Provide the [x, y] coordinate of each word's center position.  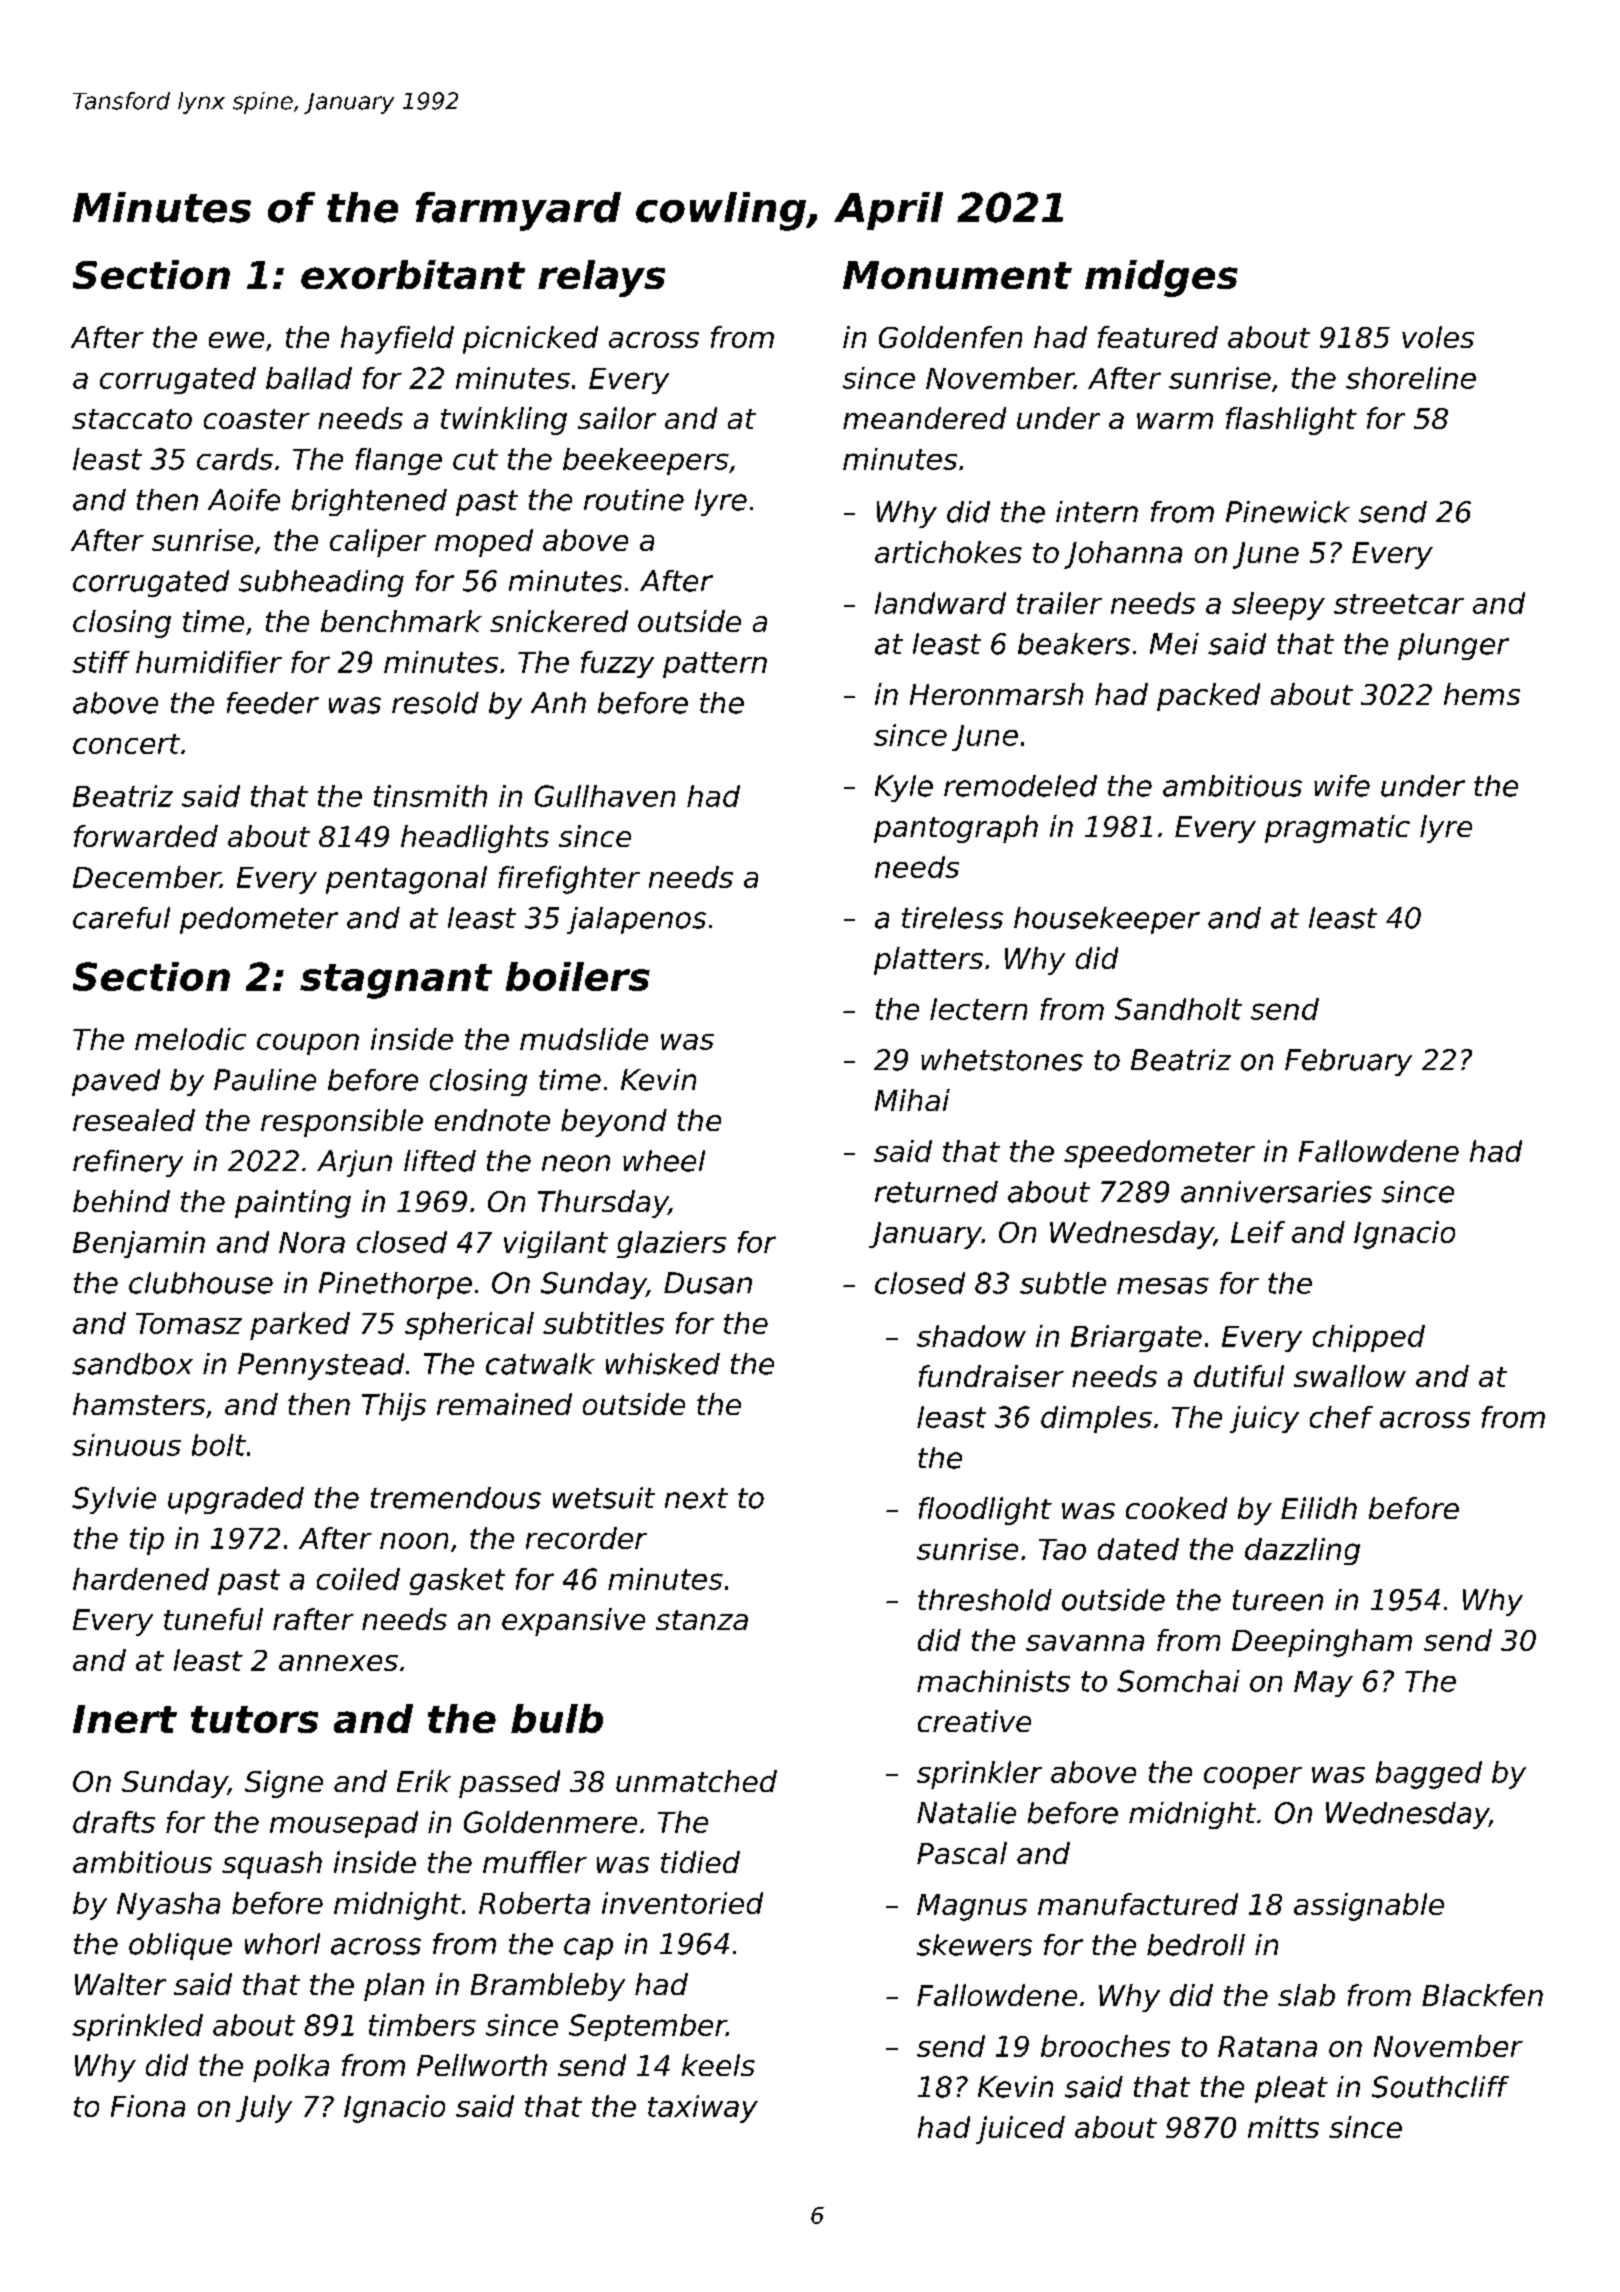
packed [1208, 697]
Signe [284, 1784]
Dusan [708, 1283]
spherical [469, 1326]
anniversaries [1276, 1192]
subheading [321, 583]
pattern [715, 665]
